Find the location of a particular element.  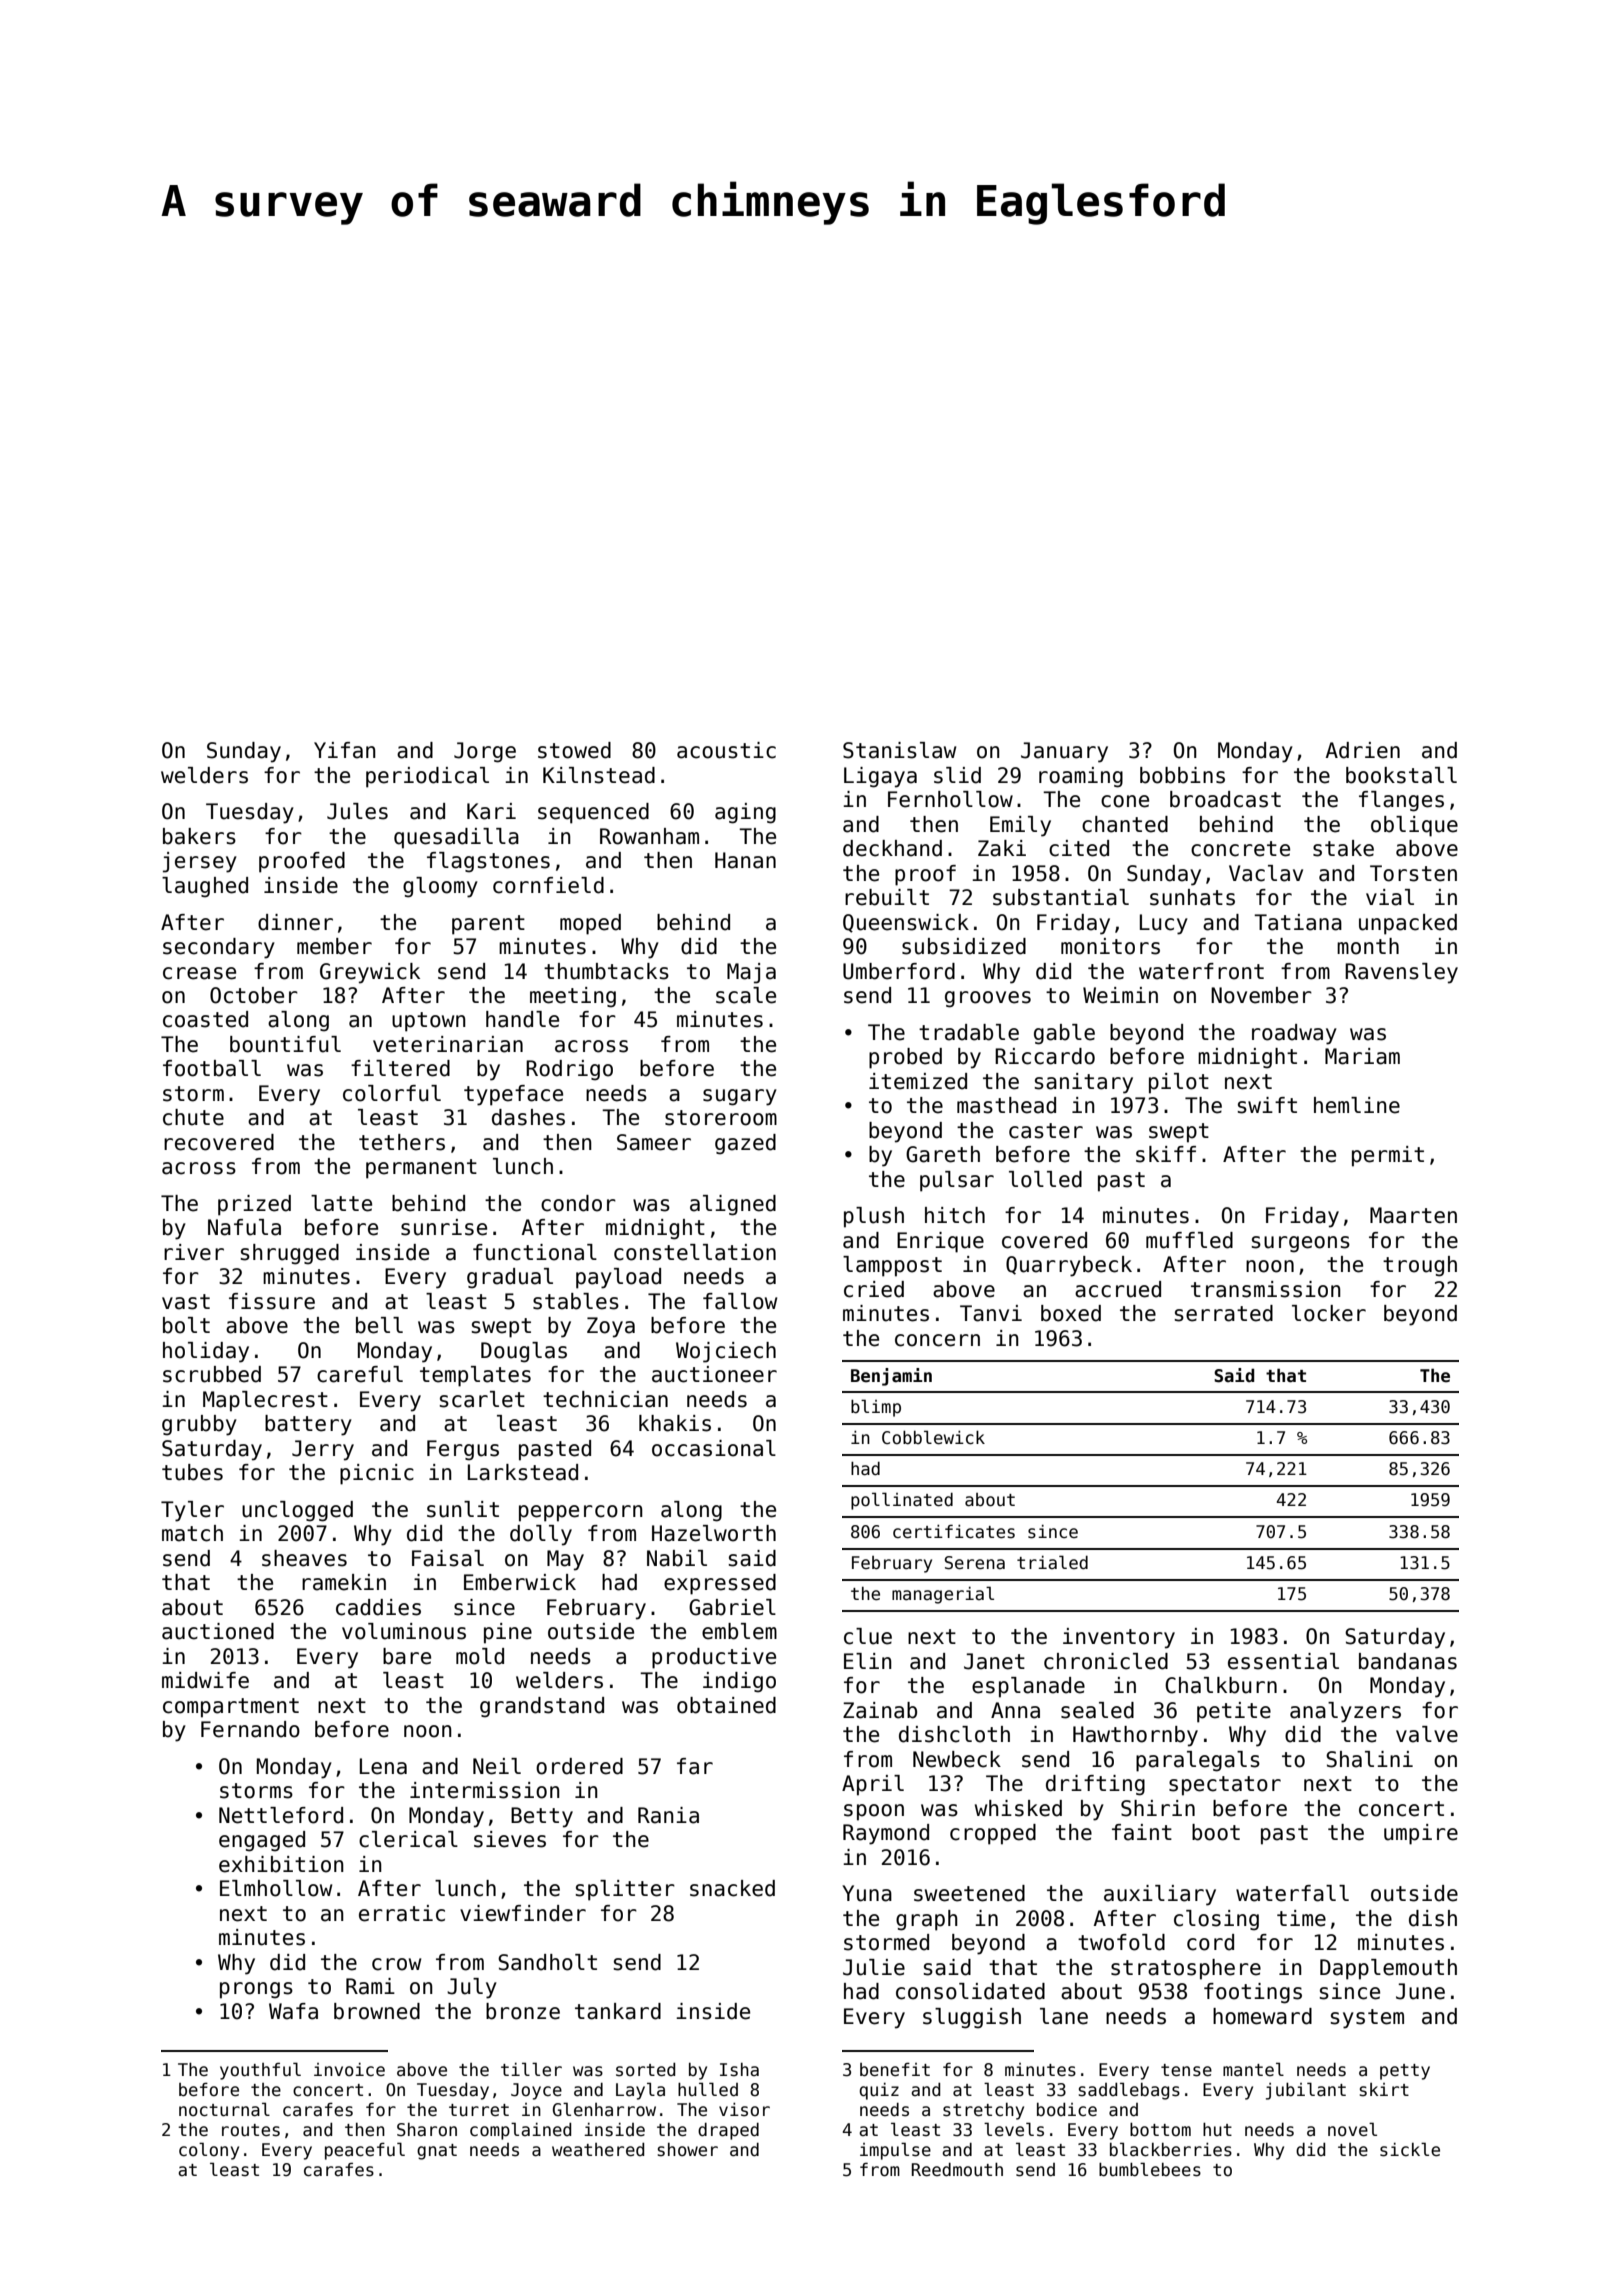

bobbins is located at coordinates (1182, 775).
